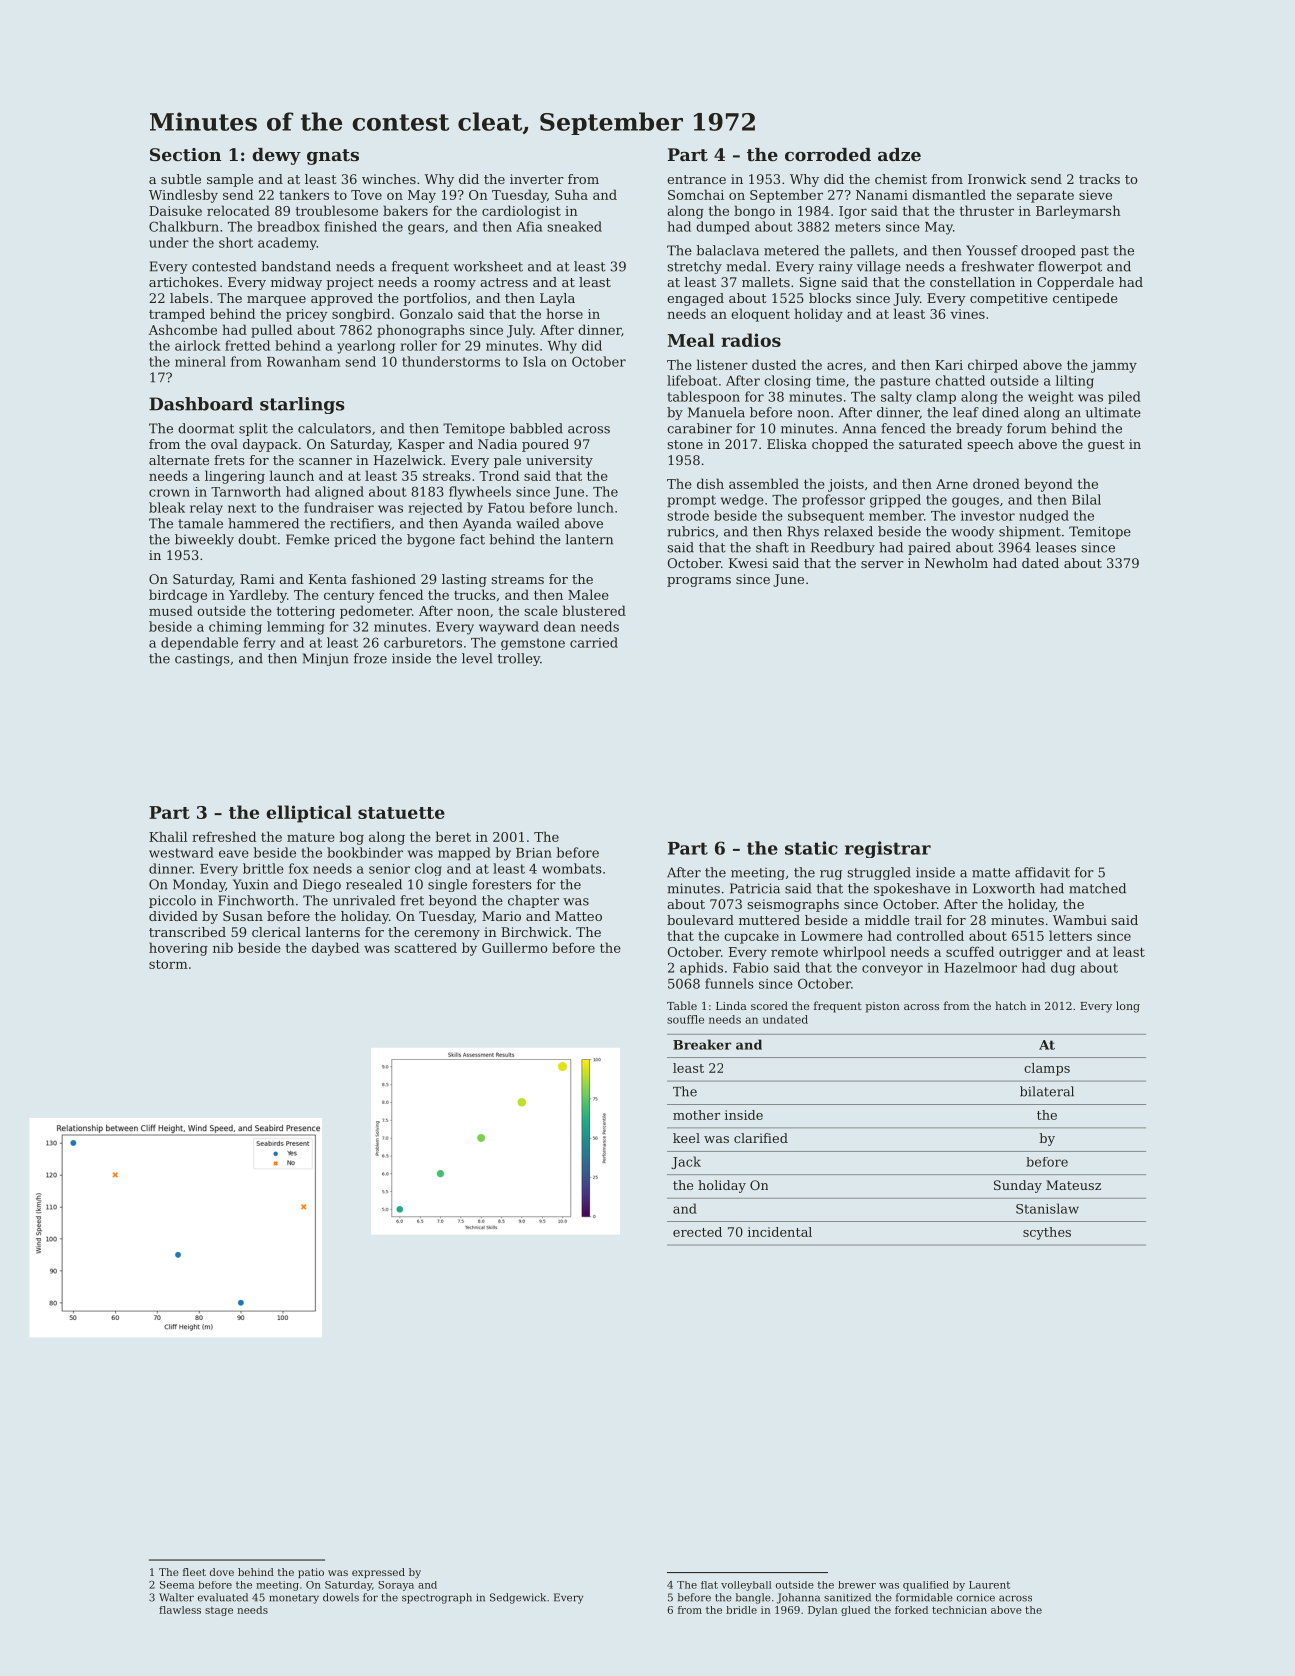  What do you see at coordinates (966, 412) in the image?
I see `leaf` at bounding box center [966, 412].
